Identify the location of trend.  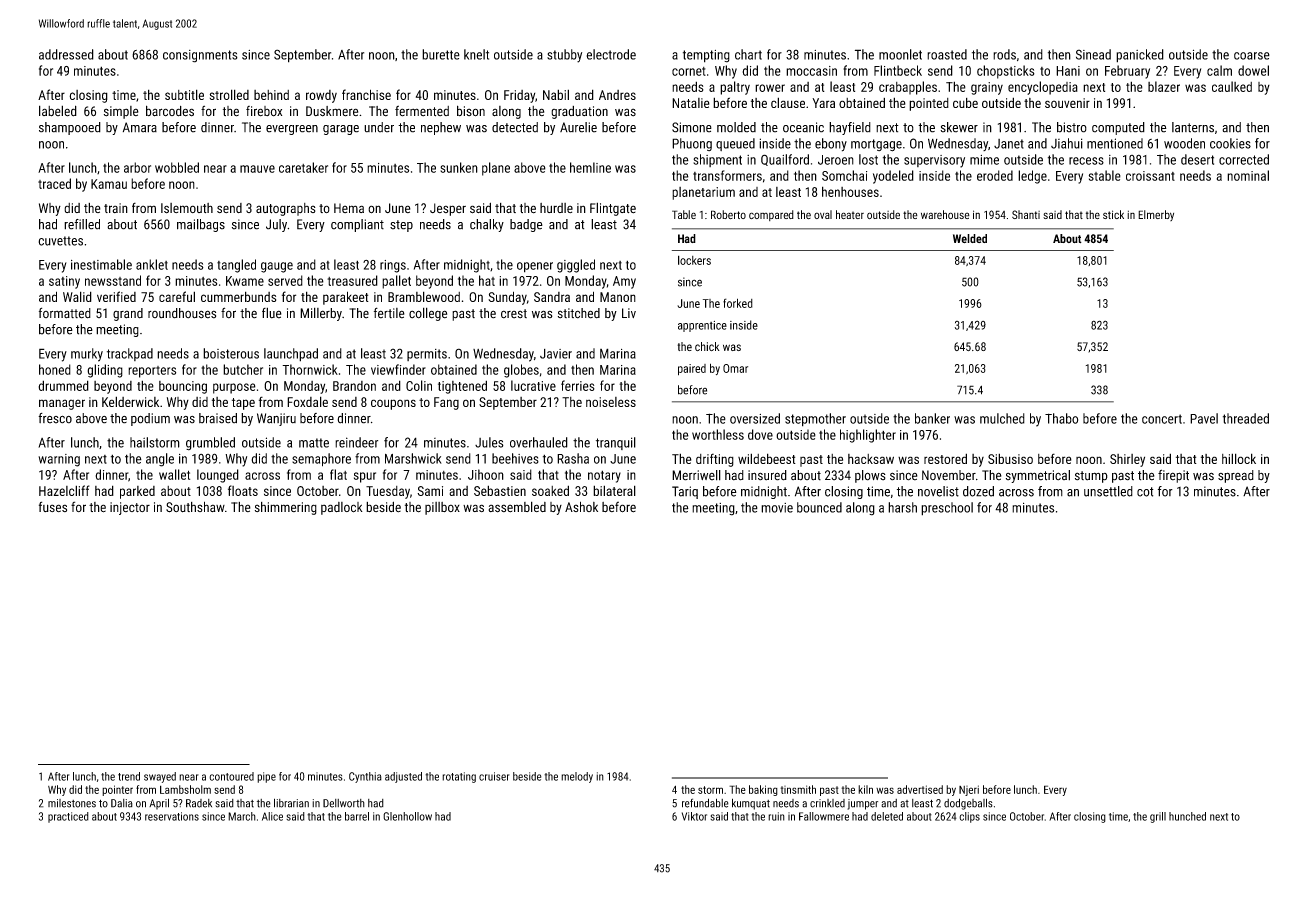
(129, 776).
